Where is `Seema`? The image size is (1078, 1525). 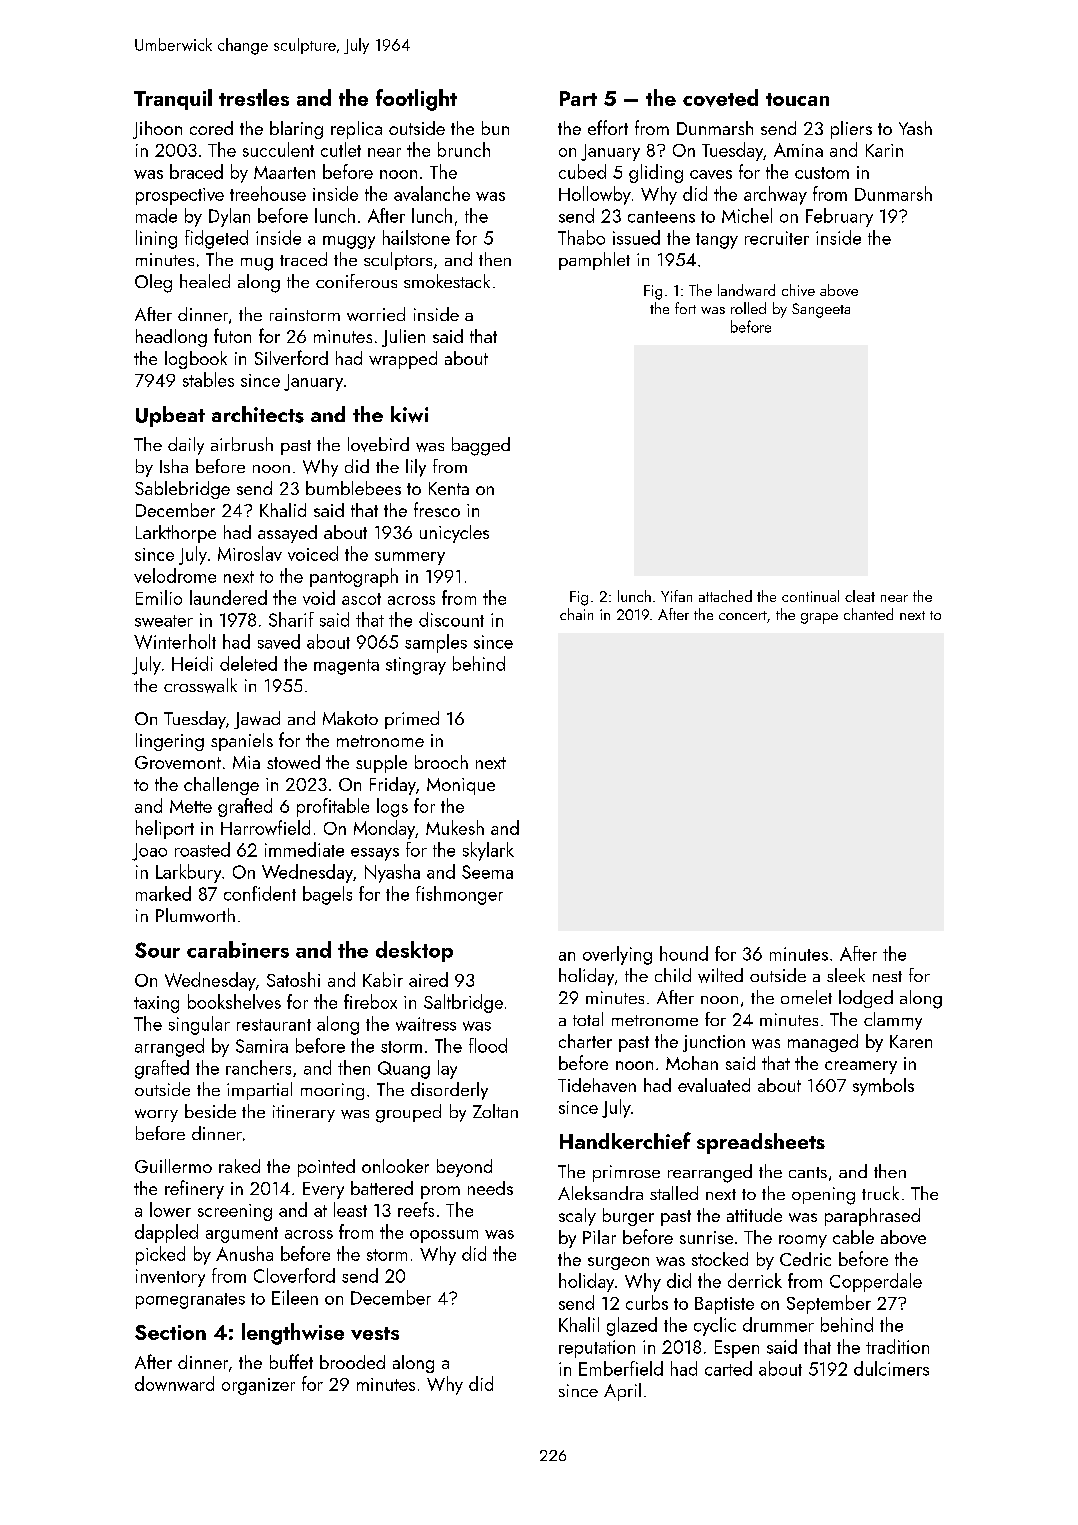
Seema is located at coordinates (487, 872).
